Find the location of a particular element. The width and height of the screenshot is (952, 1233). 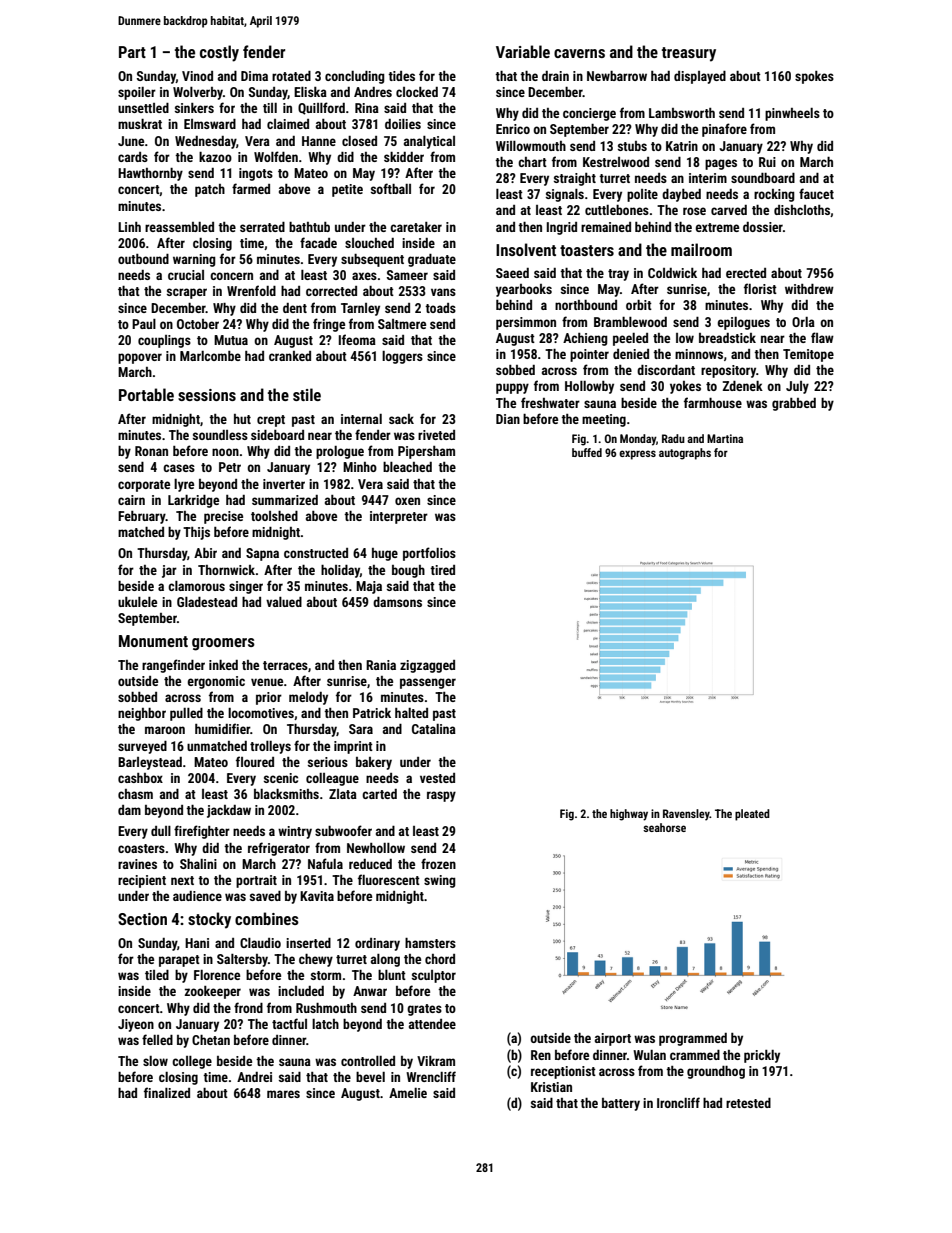

costly is located at coordinates (219, 53).
